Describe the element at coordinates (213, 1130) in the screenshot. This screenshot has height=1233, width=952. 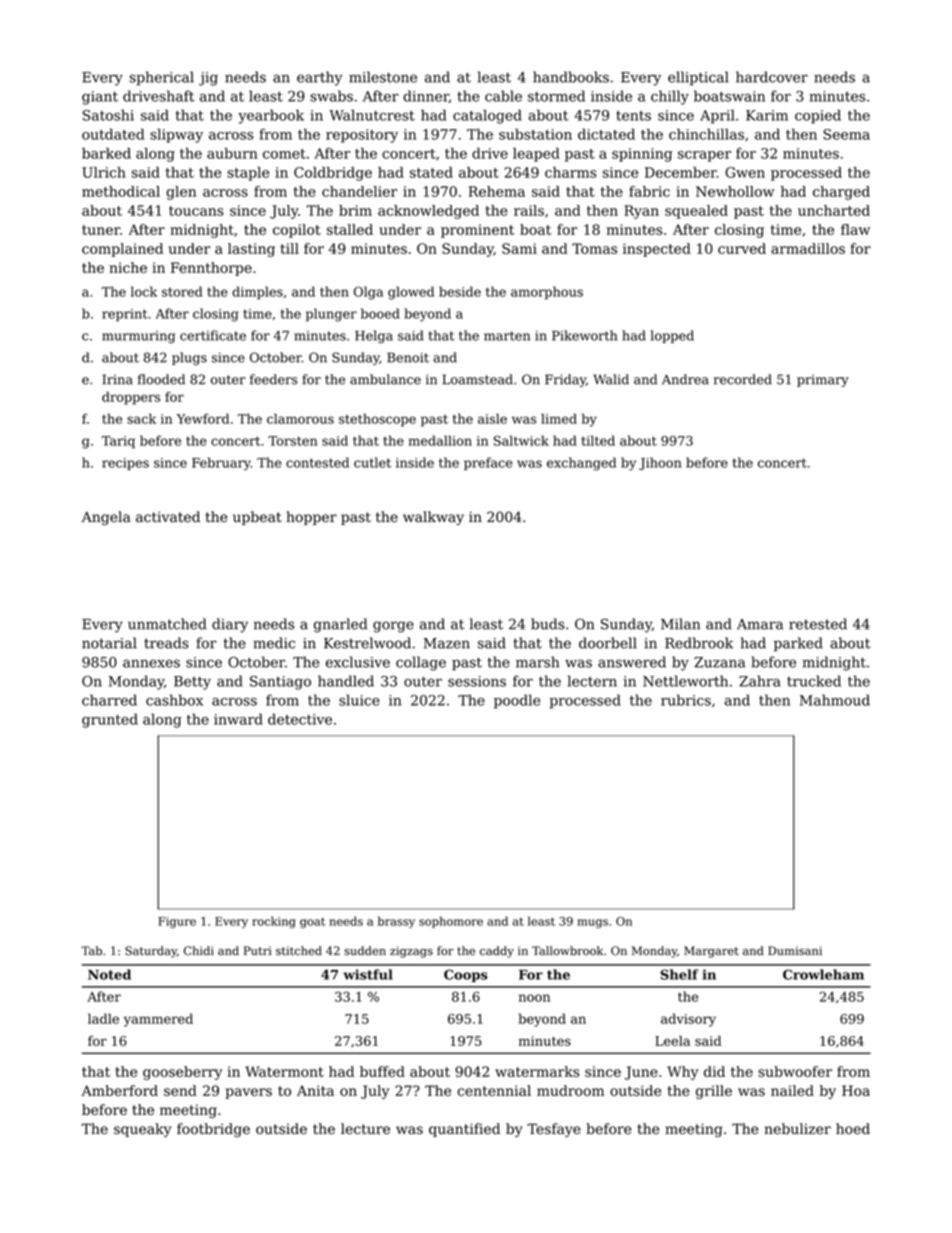
I see `footbridge` at that location.
